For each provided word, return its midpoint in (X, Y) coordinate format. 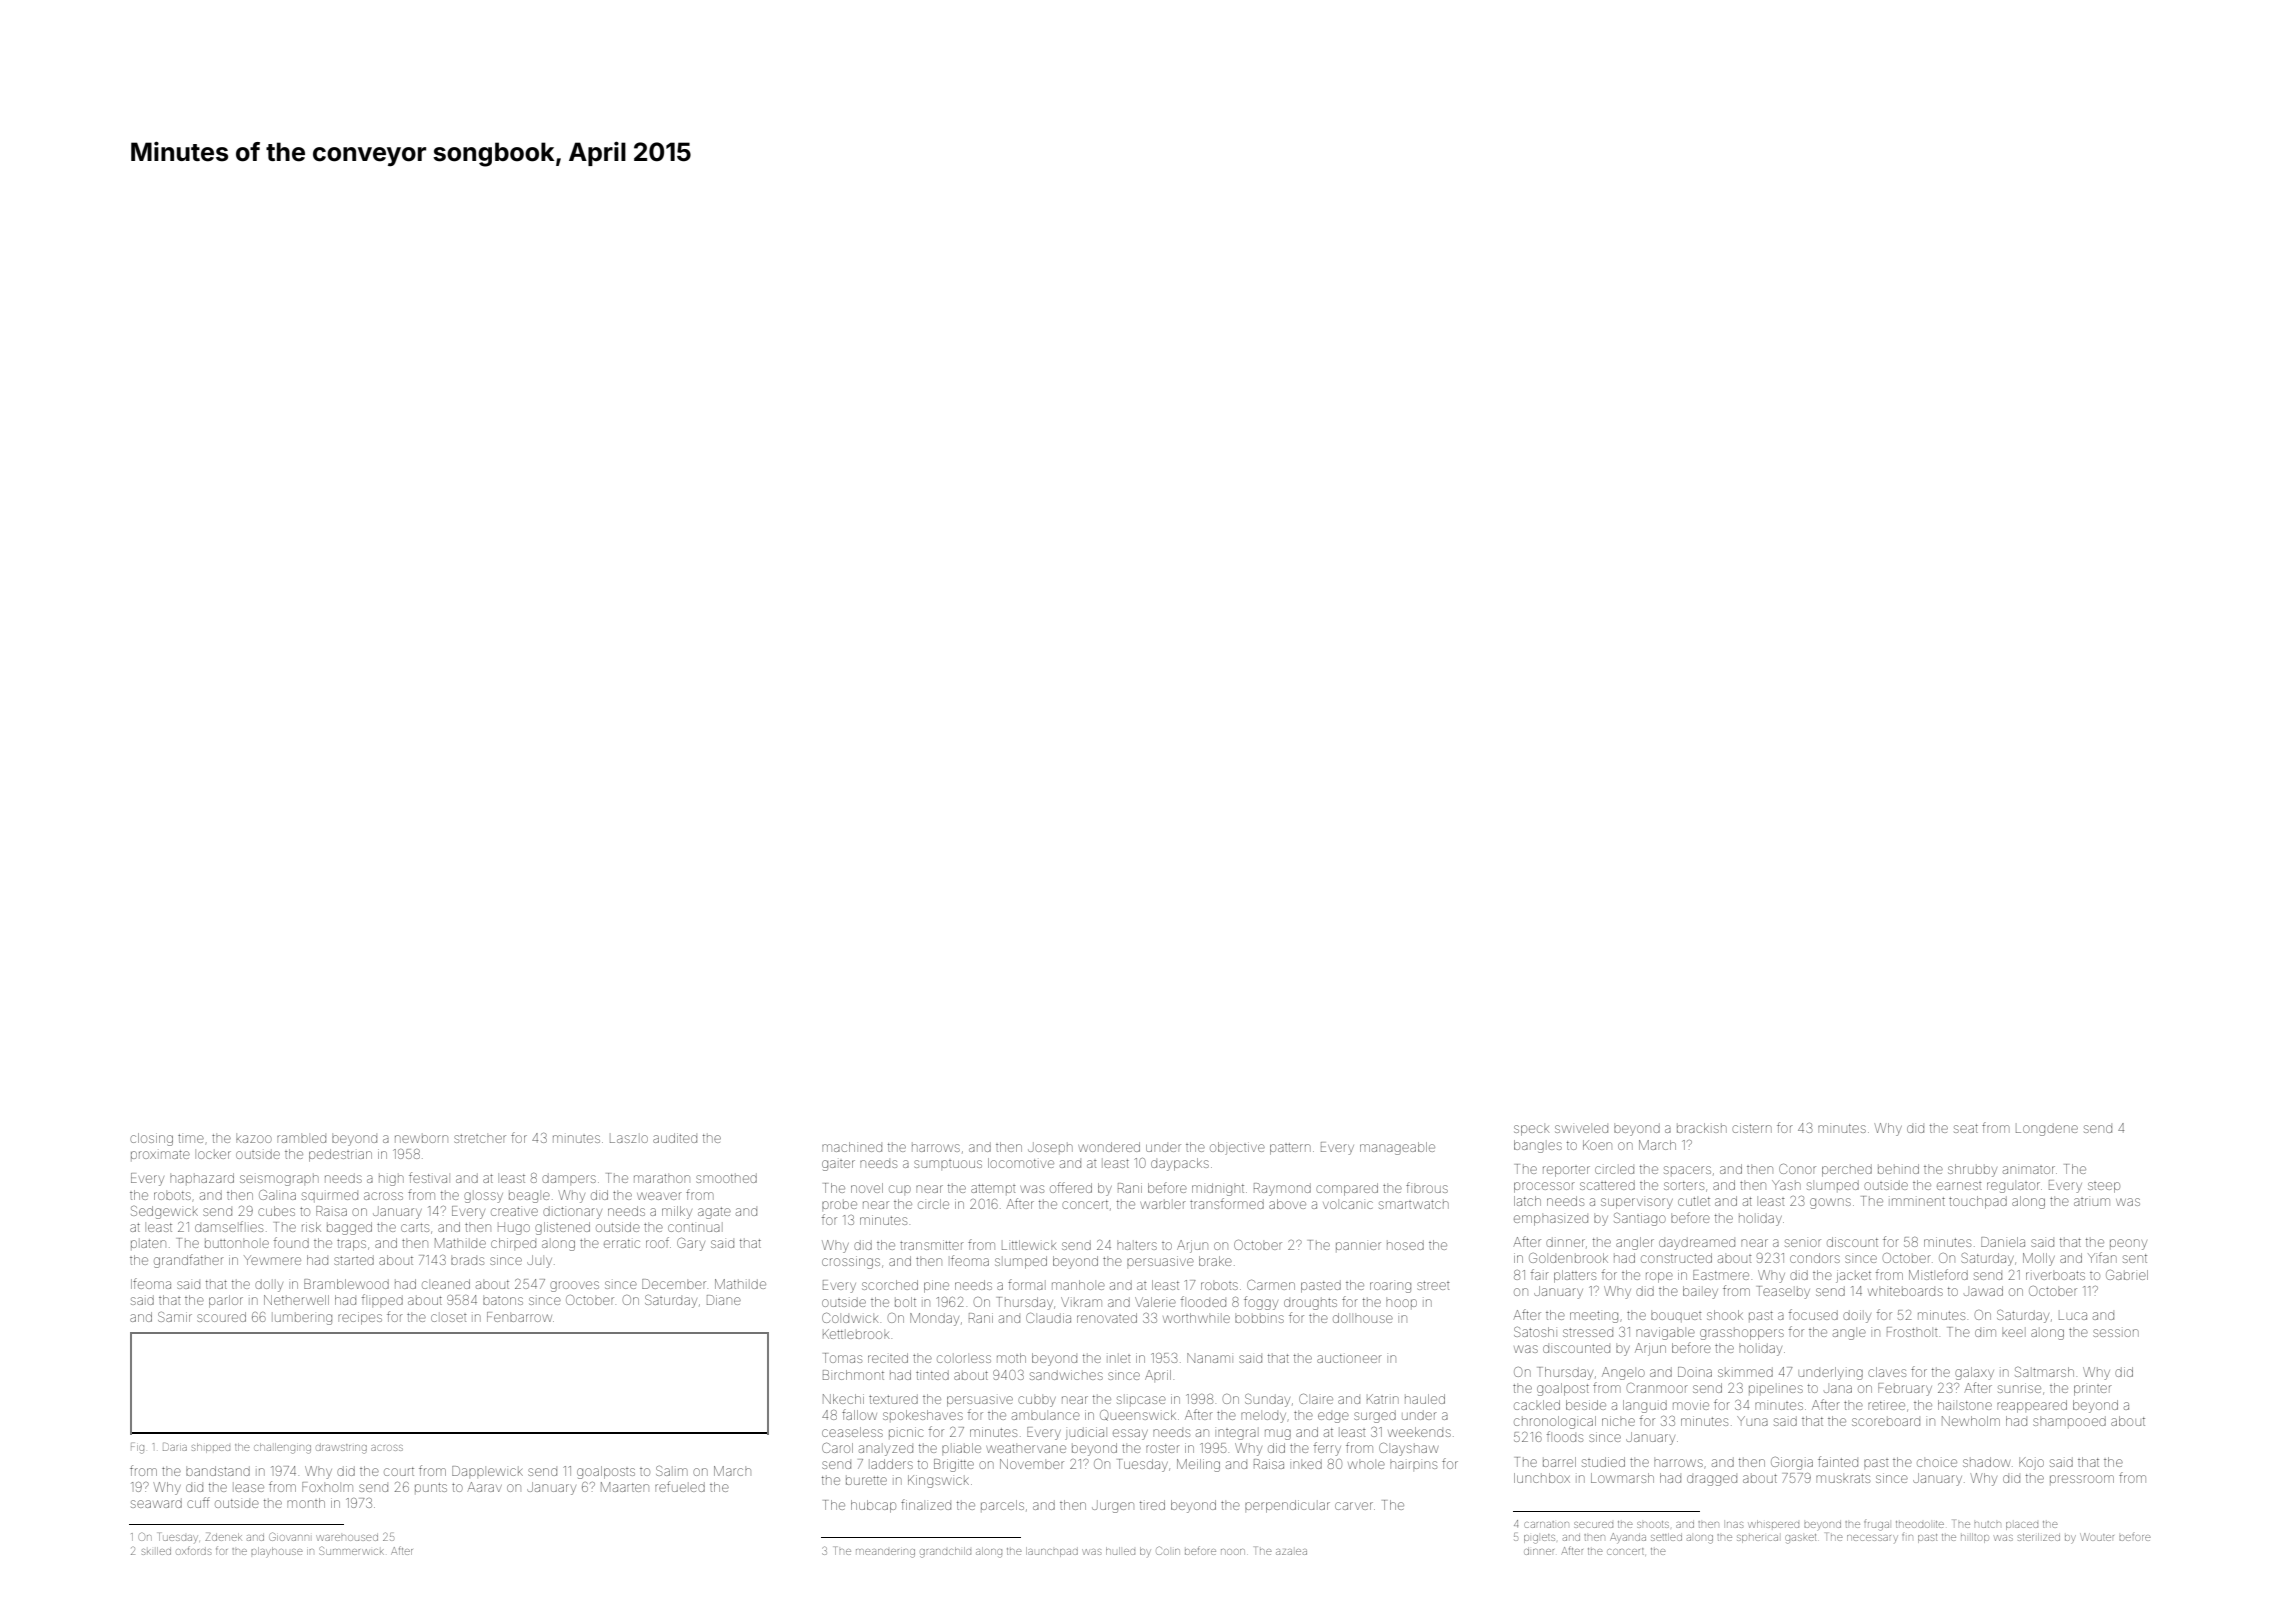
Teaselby (1784, 1292)
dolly (269, 1285)
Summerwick (351, 1550)
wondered (1109, 1147)
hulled (1120, 1551)
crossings (851, 1262)
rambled (301, 1139)
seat (1966, 1128)
